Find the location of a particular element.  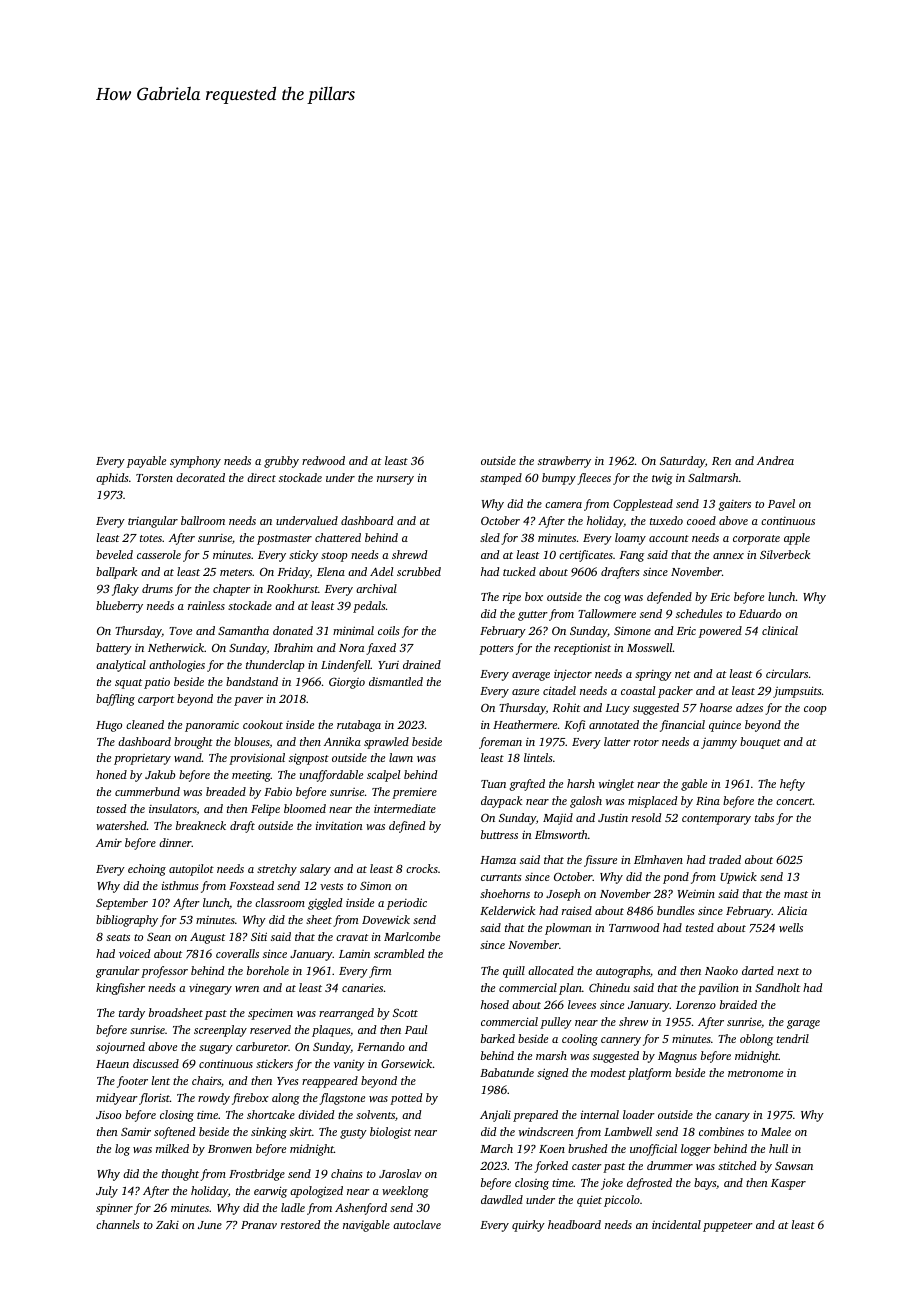

thought is located at coordinates (180, 1175).
